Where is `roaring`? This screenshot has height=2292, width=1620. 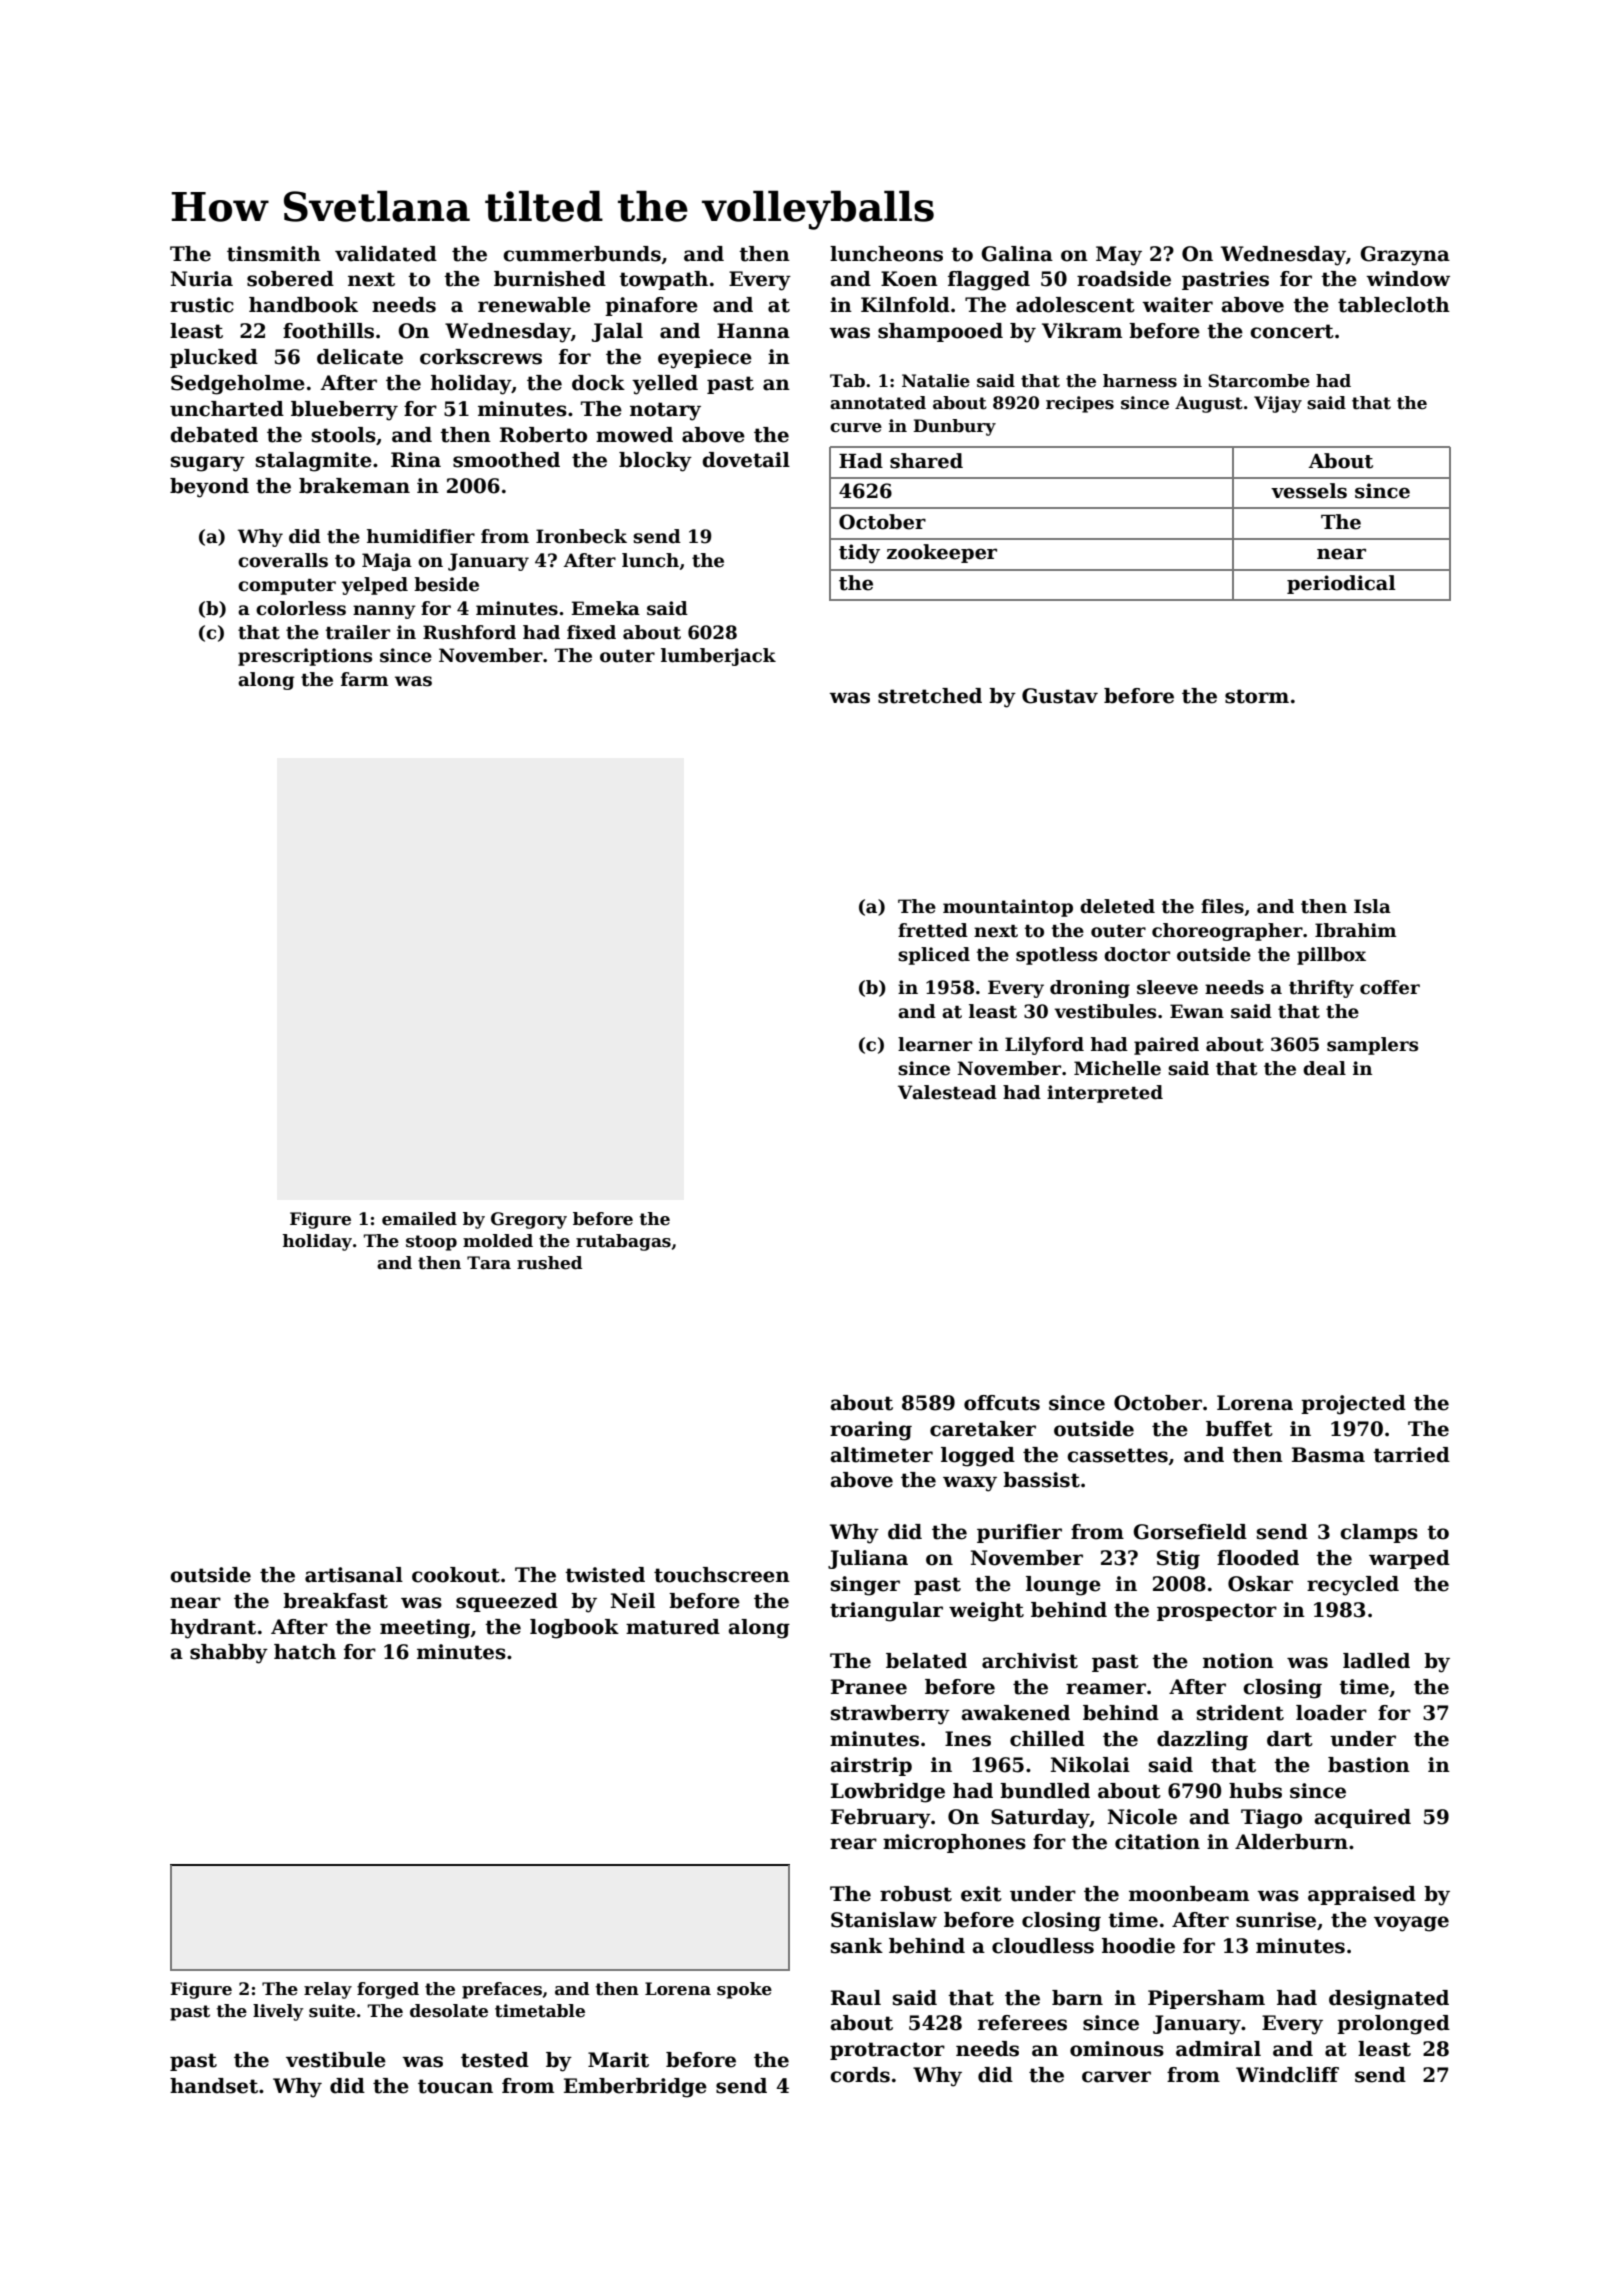 roaring is located at coordinates (871, 1431).
